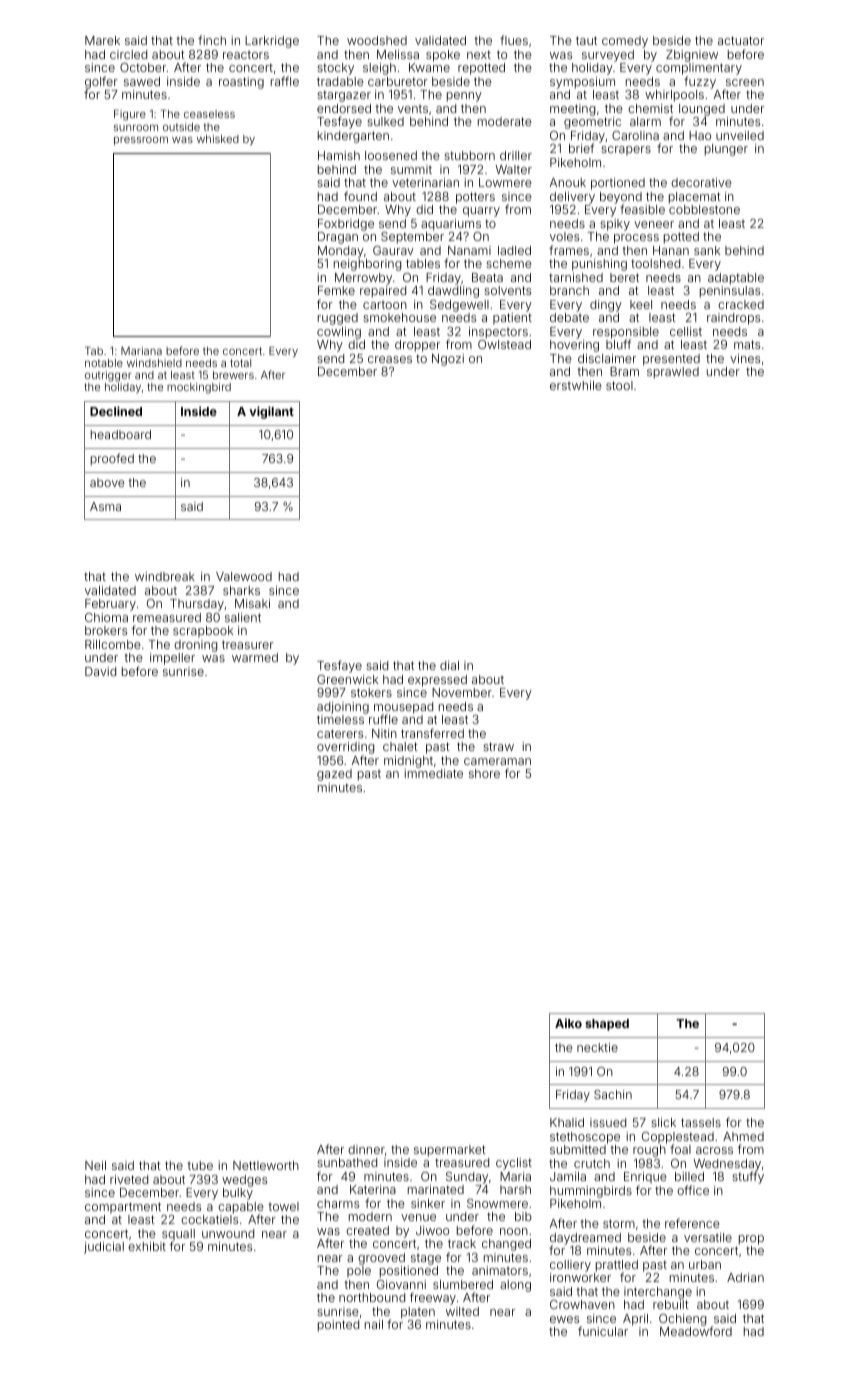  What do you see at coordinates (200, 1165) in the screenshot?
I see `tube` at bounding box center [200, 1165].
